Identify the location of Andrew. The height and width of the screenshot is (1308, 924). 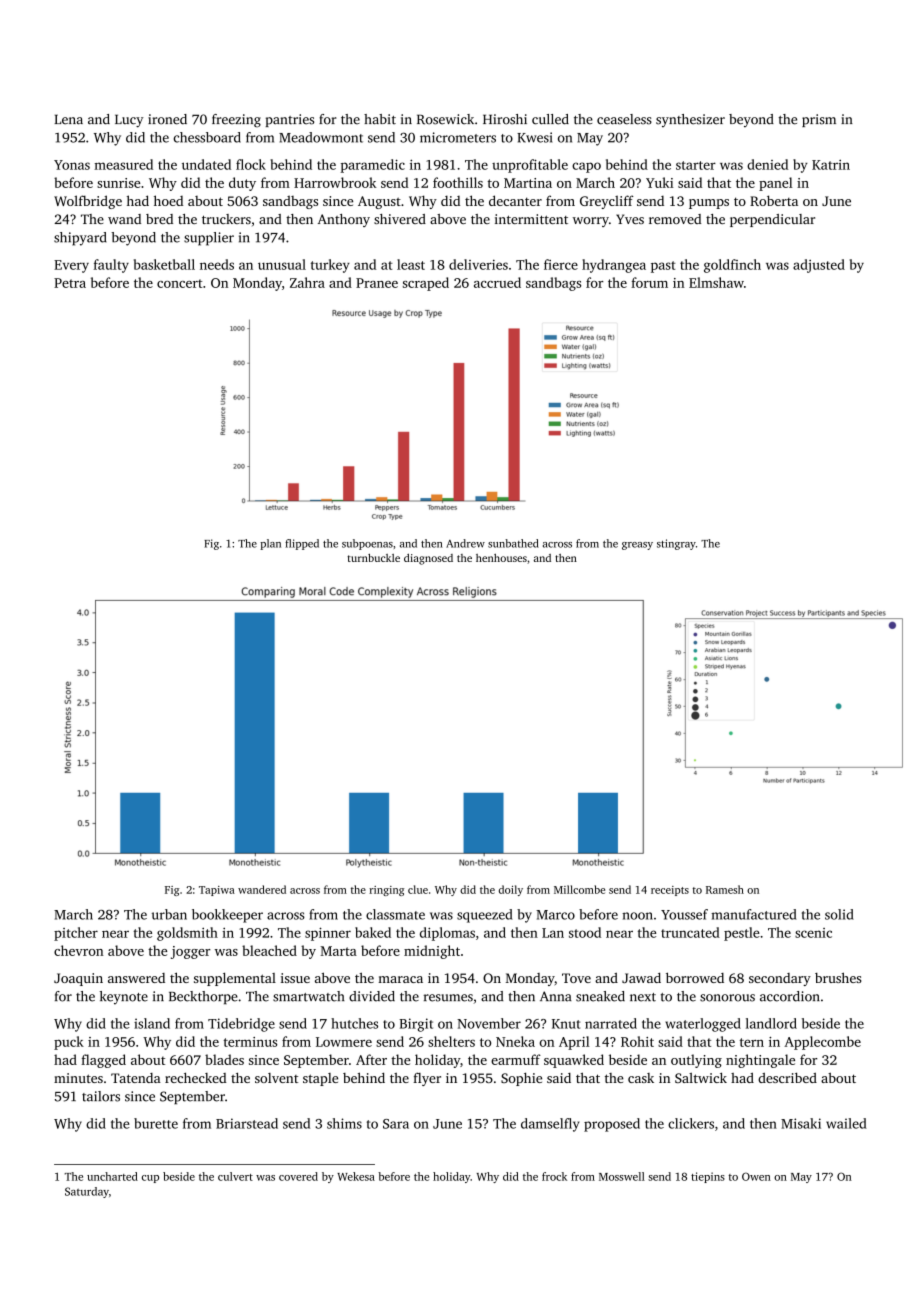
(465, 543).
